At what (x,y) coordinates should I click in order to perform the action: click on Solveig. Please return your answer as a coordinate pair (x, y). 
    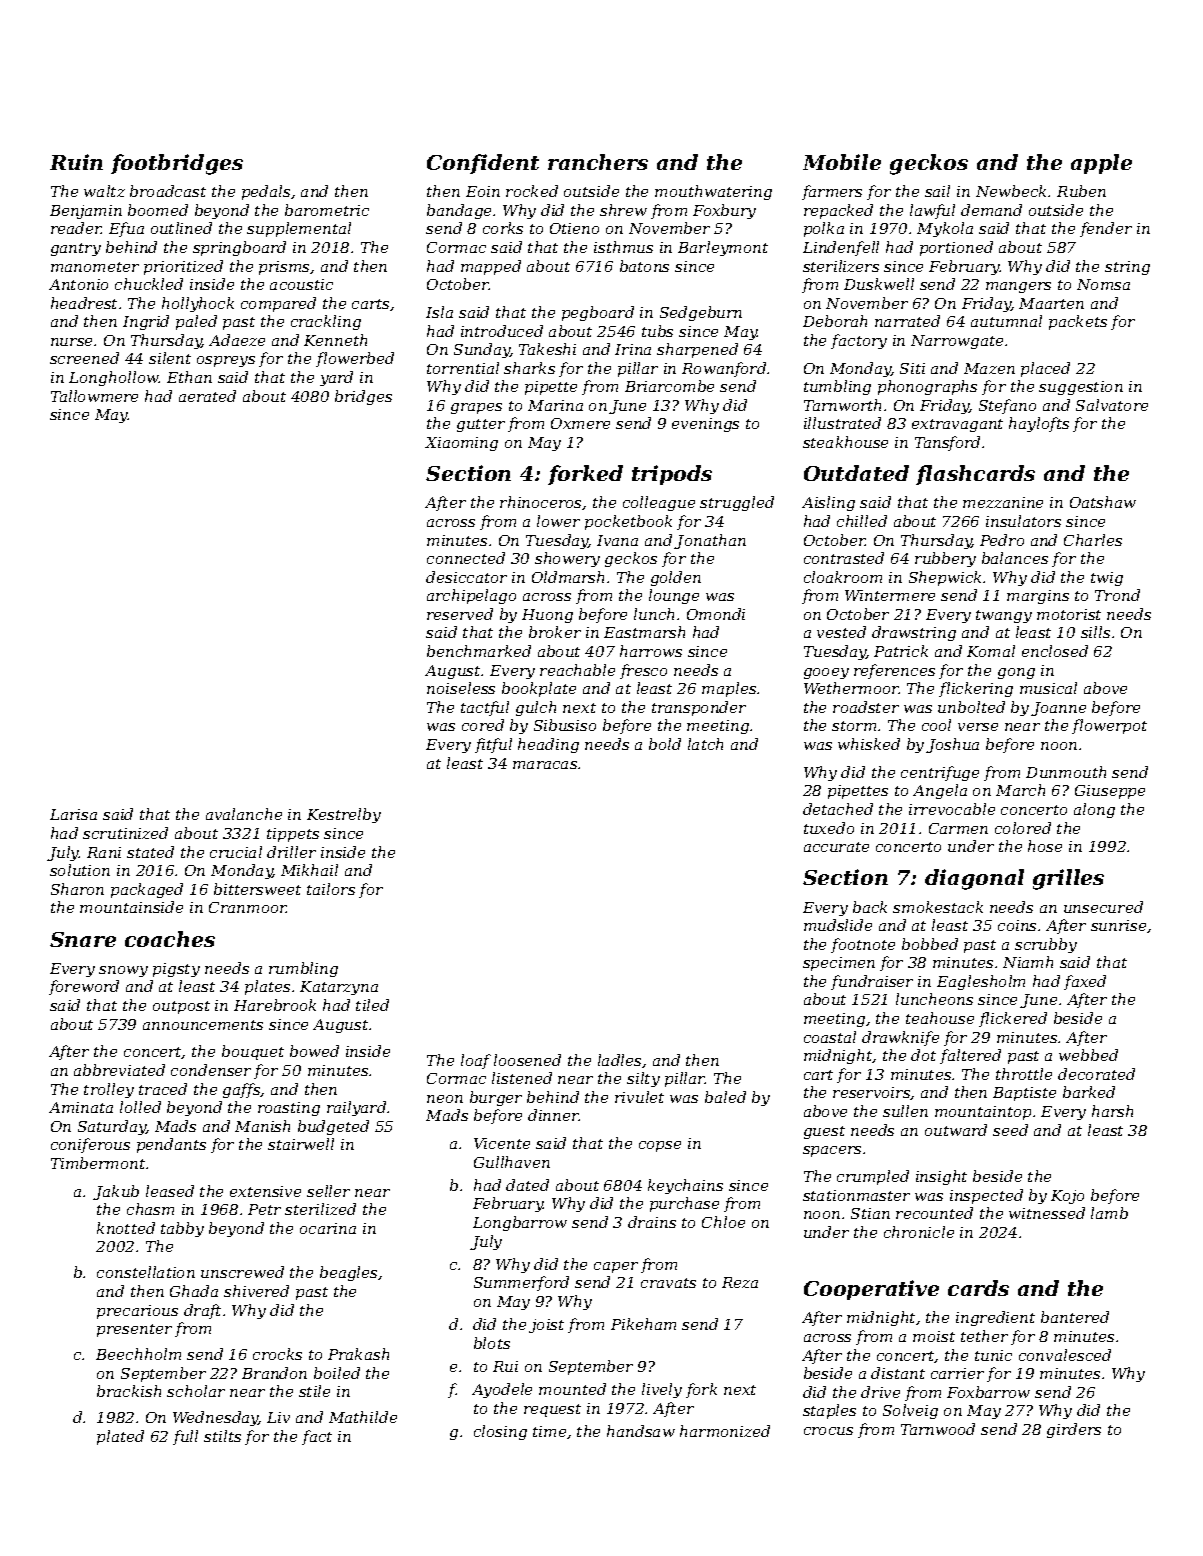
    Looking at the image, I should click on (910, 1411).
